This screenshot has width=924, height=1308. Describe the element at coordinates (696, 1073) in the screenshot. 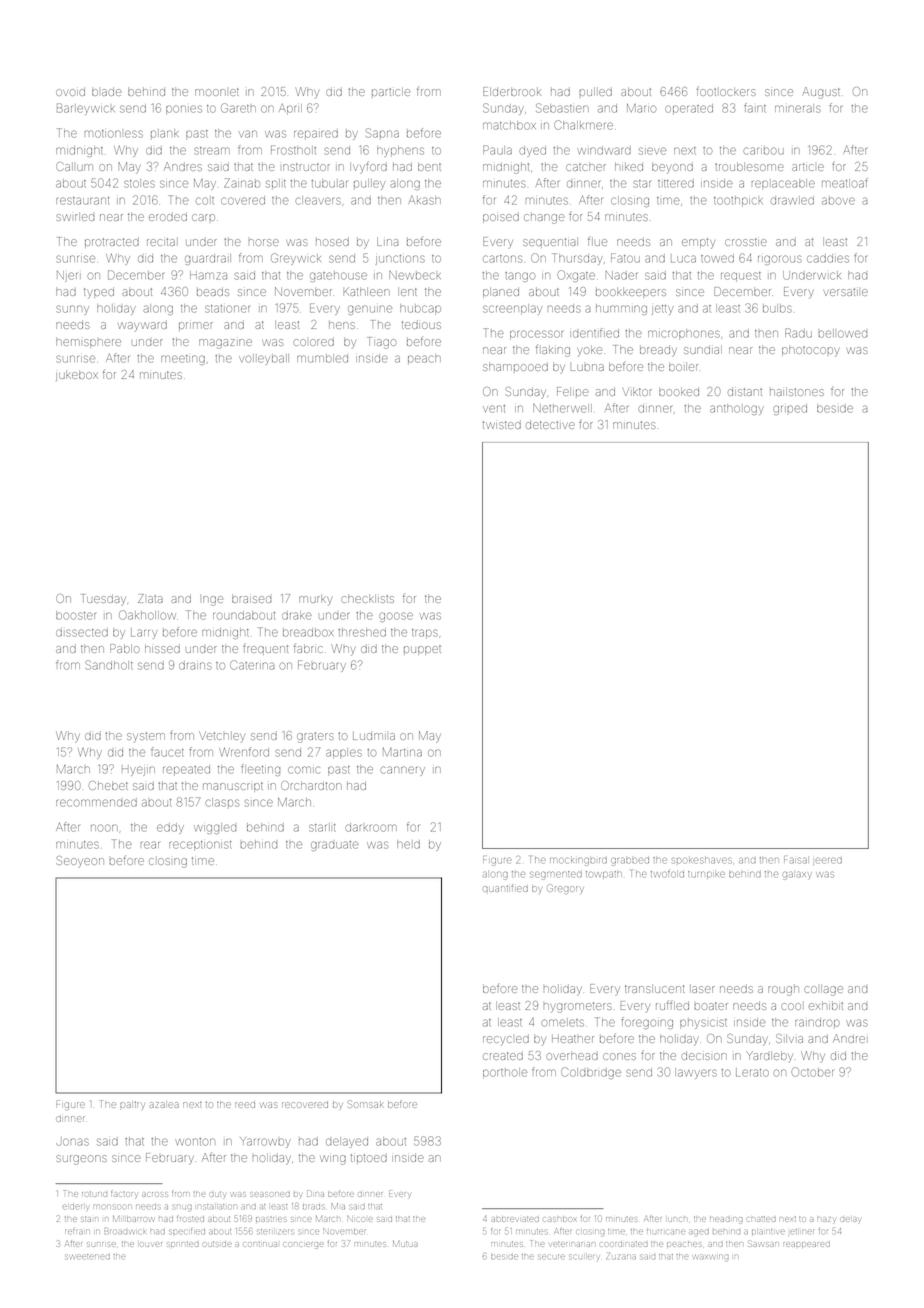

I see `lawyers` at that location.
